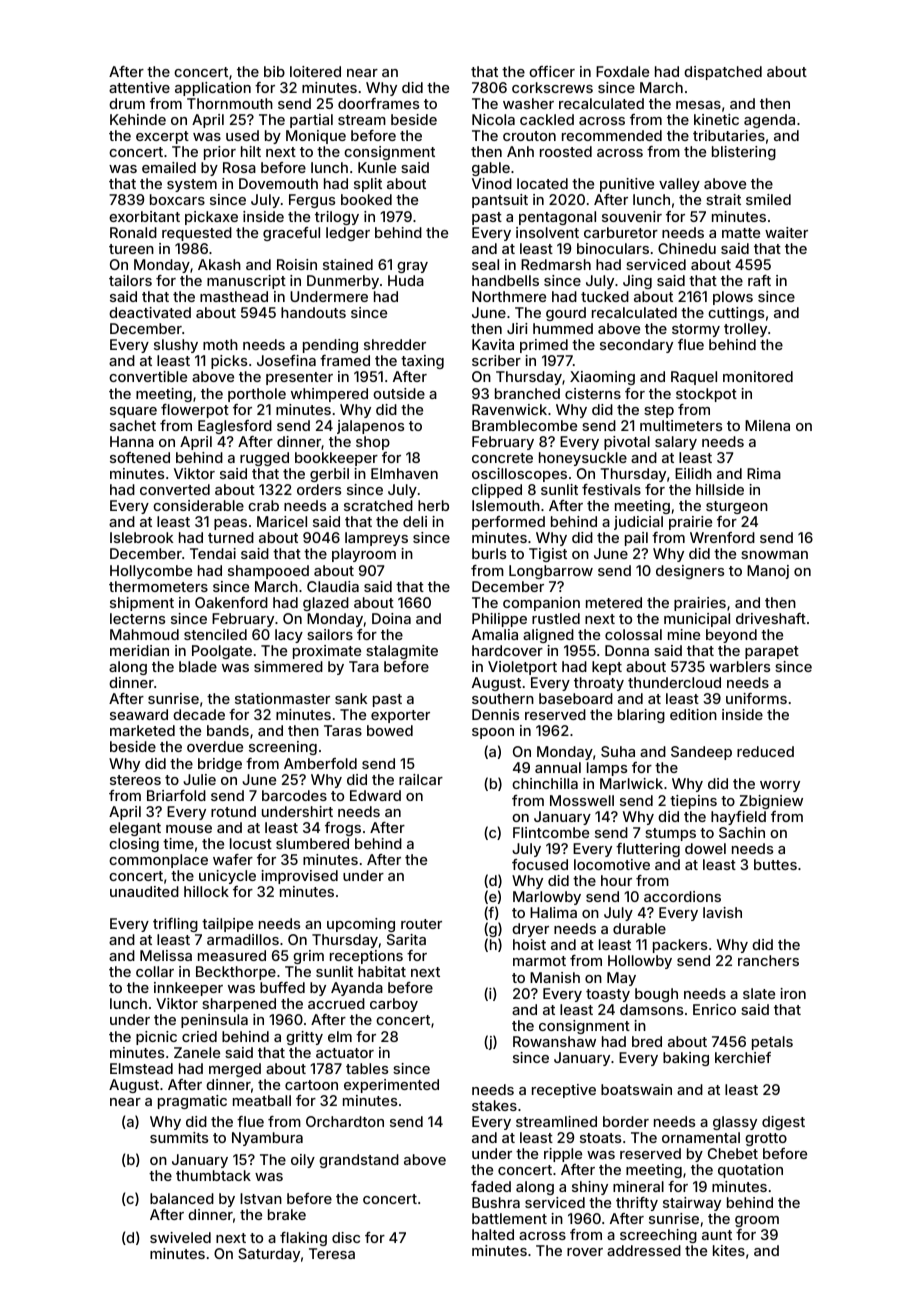 The width and height of the screenshot is (924, 1308). Describe the element at coordinates (180, 1237) in the screenshot. I see `swiveled` at that location.
